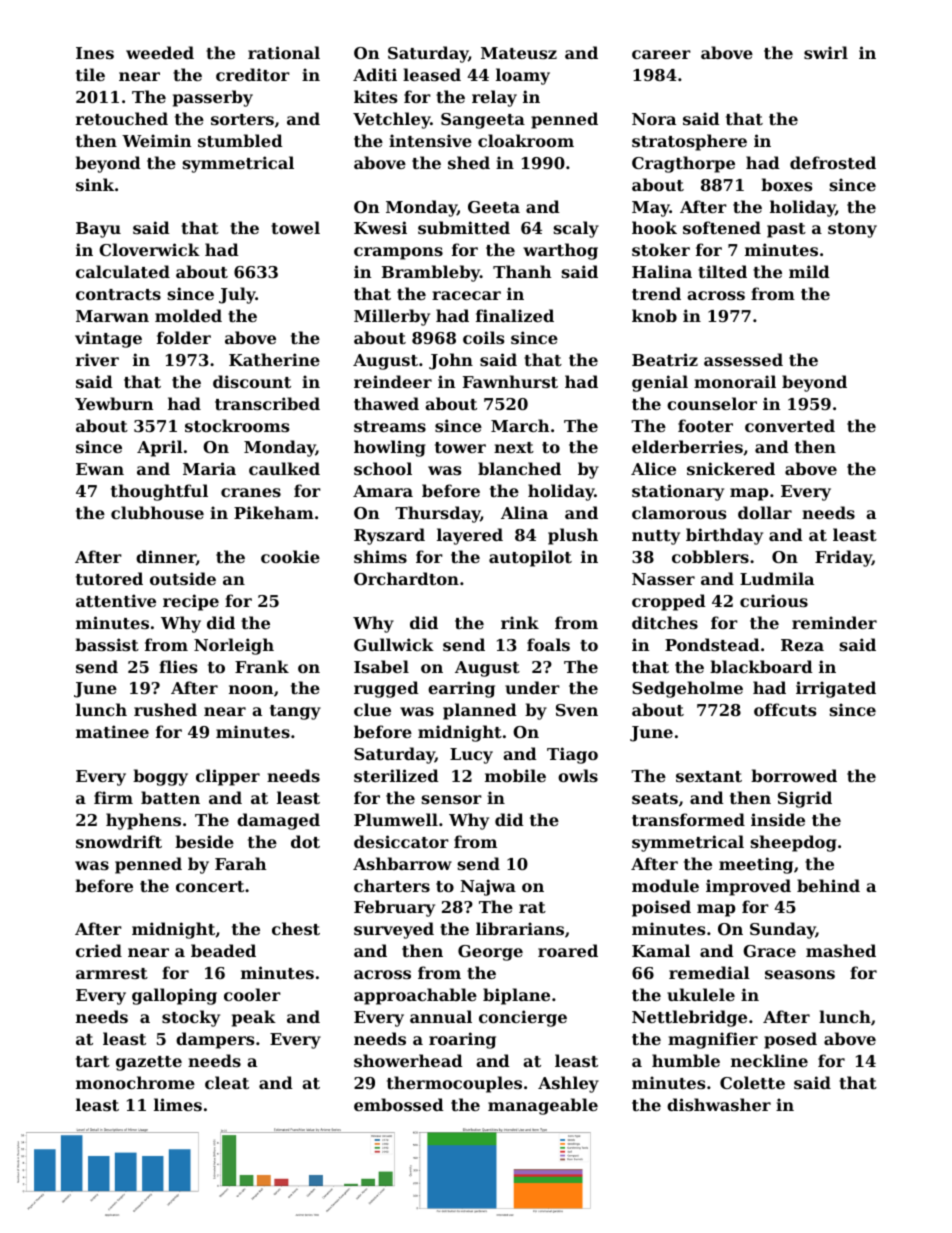  I want to click on folder, so click(184, 337).
